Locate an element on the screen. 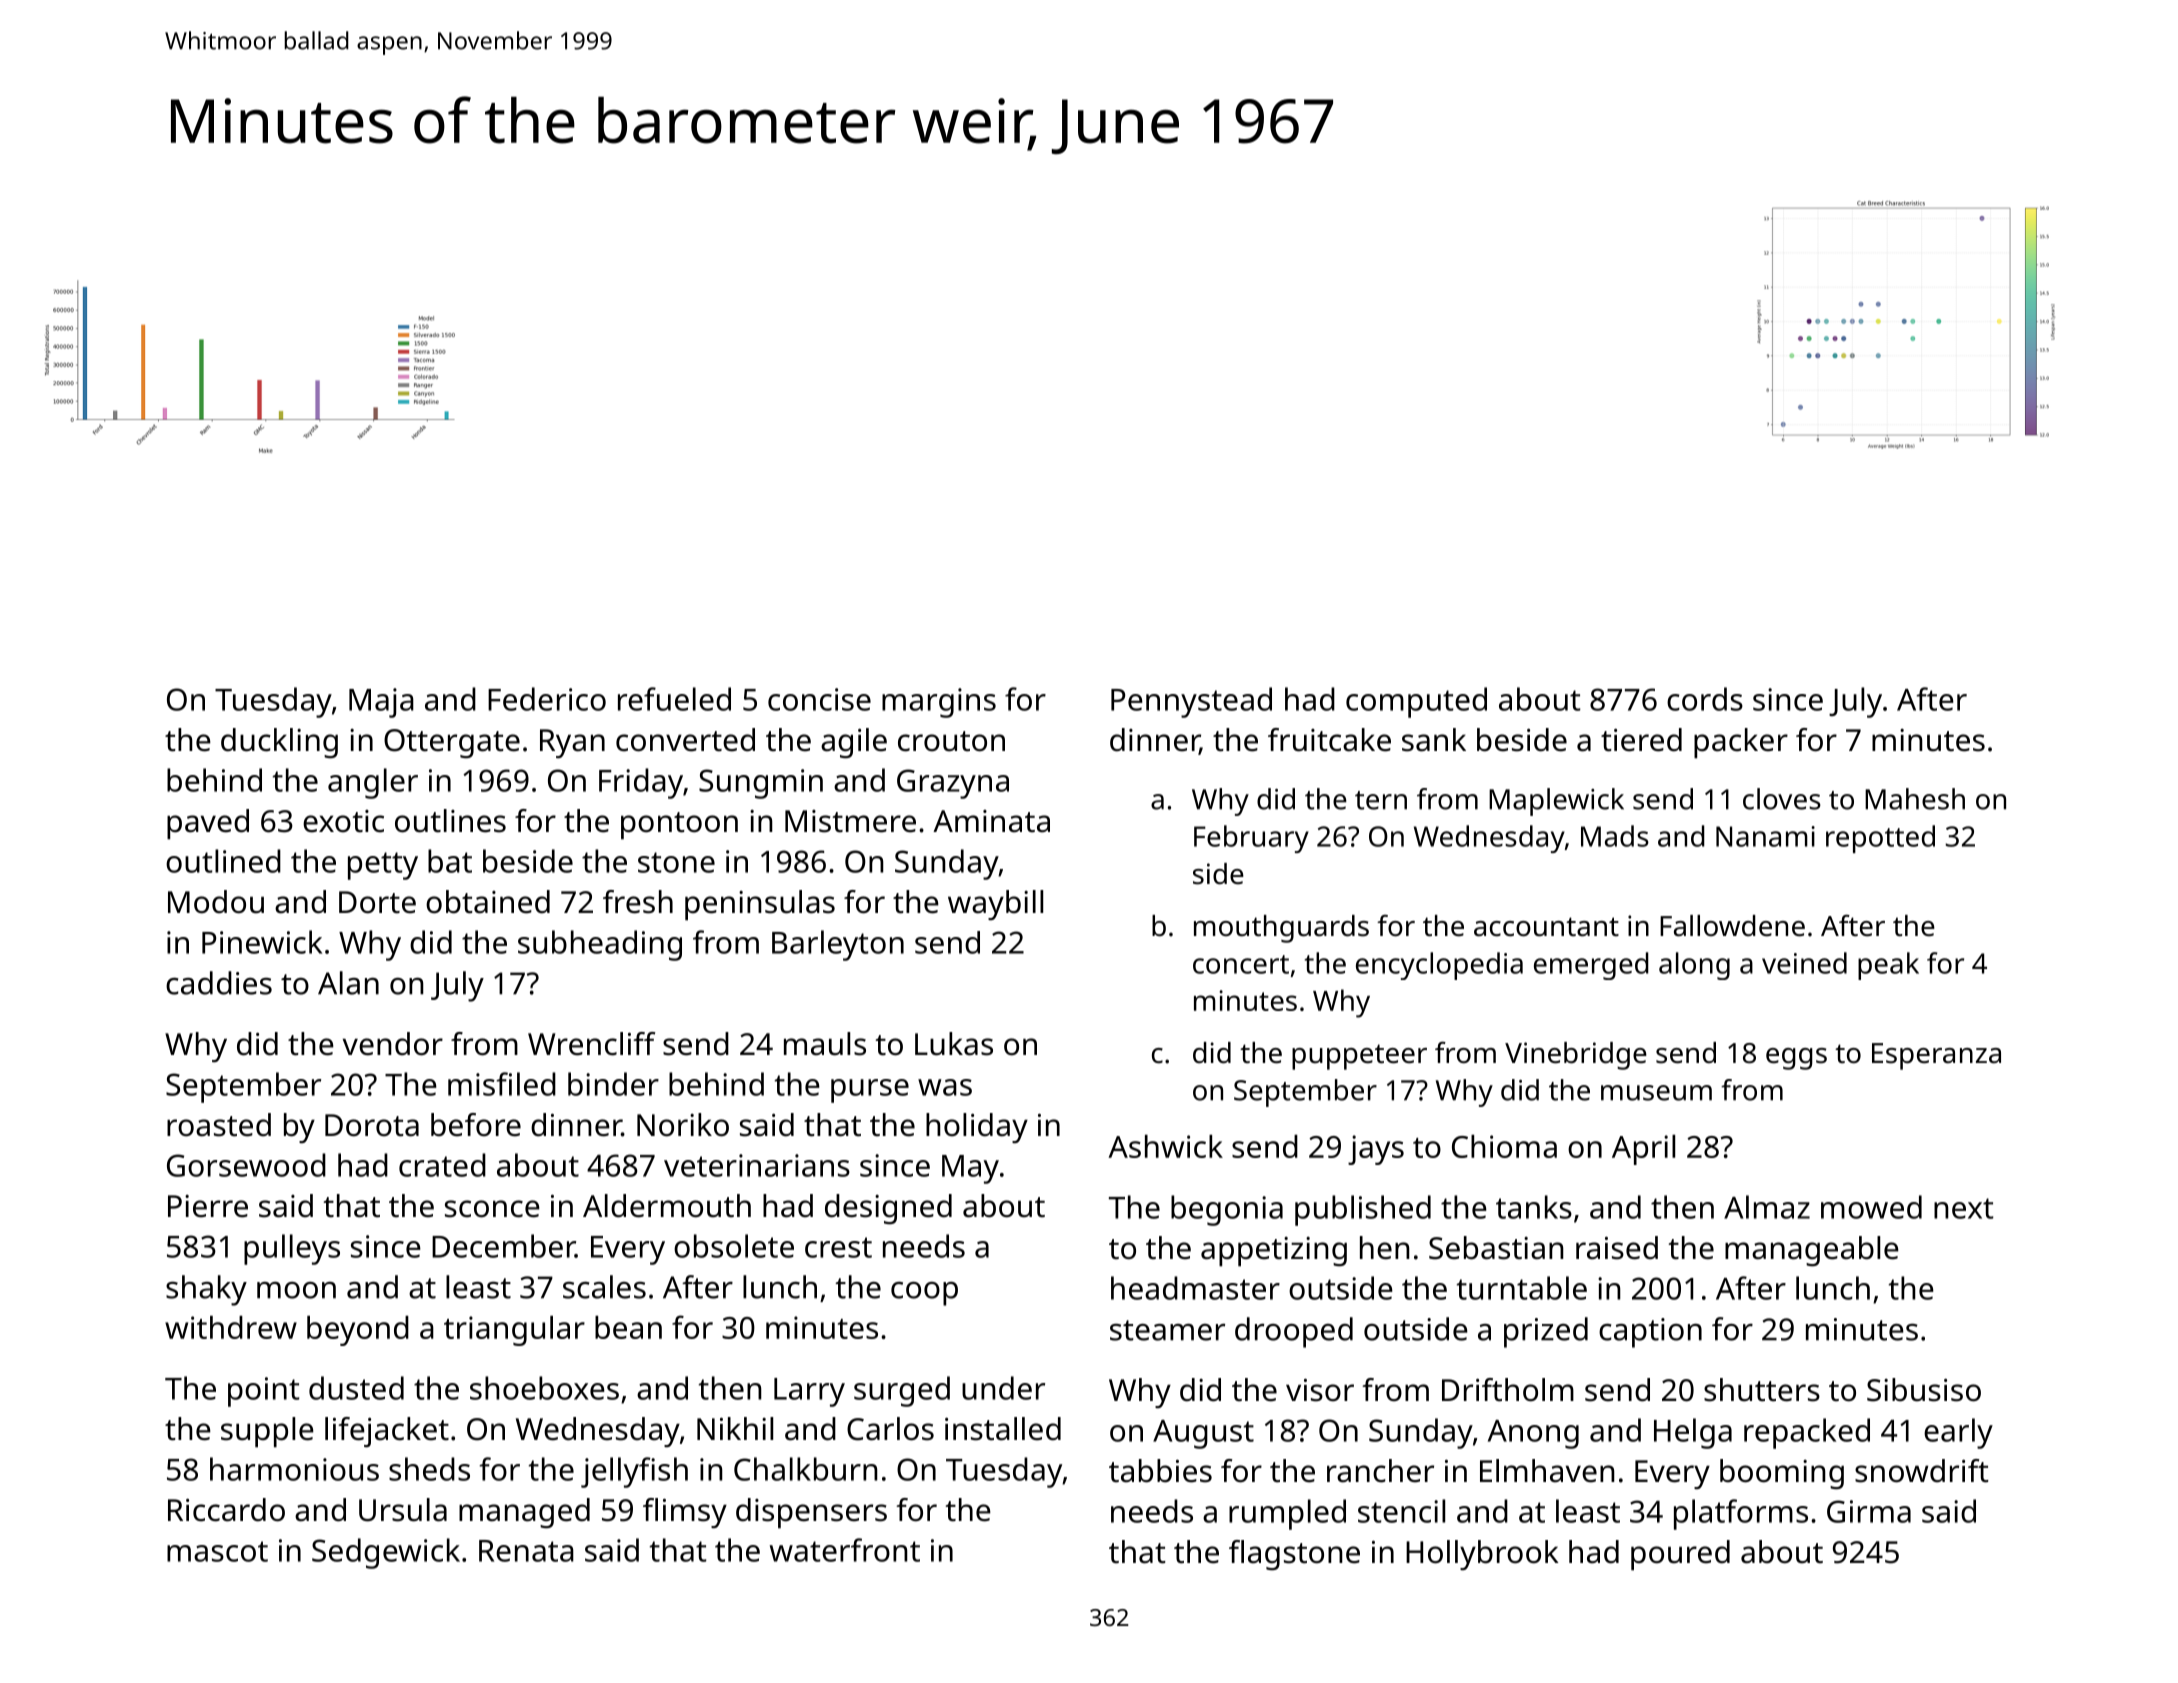  Modou is located at coordinates (216, 902).
